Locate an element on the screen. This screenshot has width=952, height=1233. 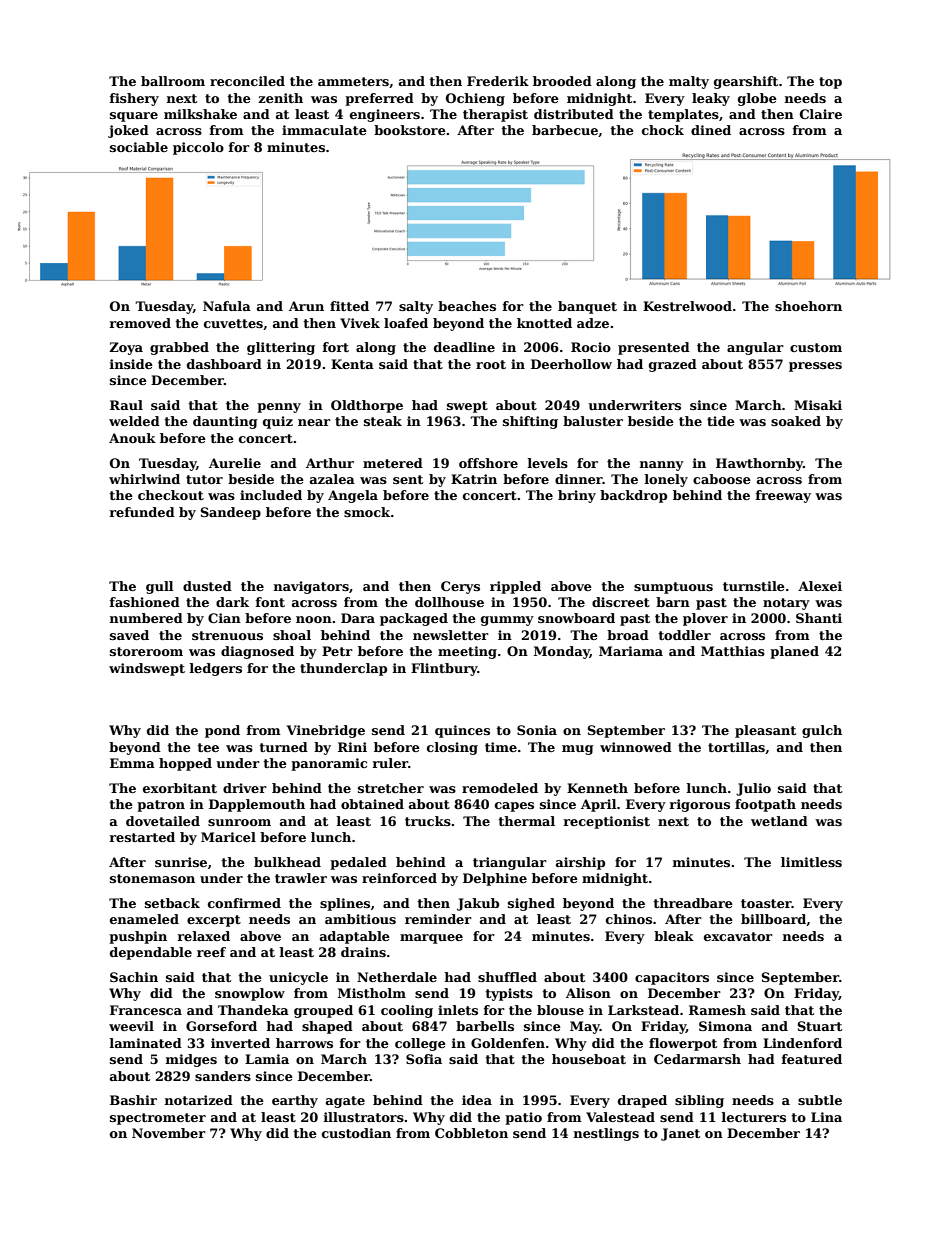
Matthias is located at coordinates (733, 651).
